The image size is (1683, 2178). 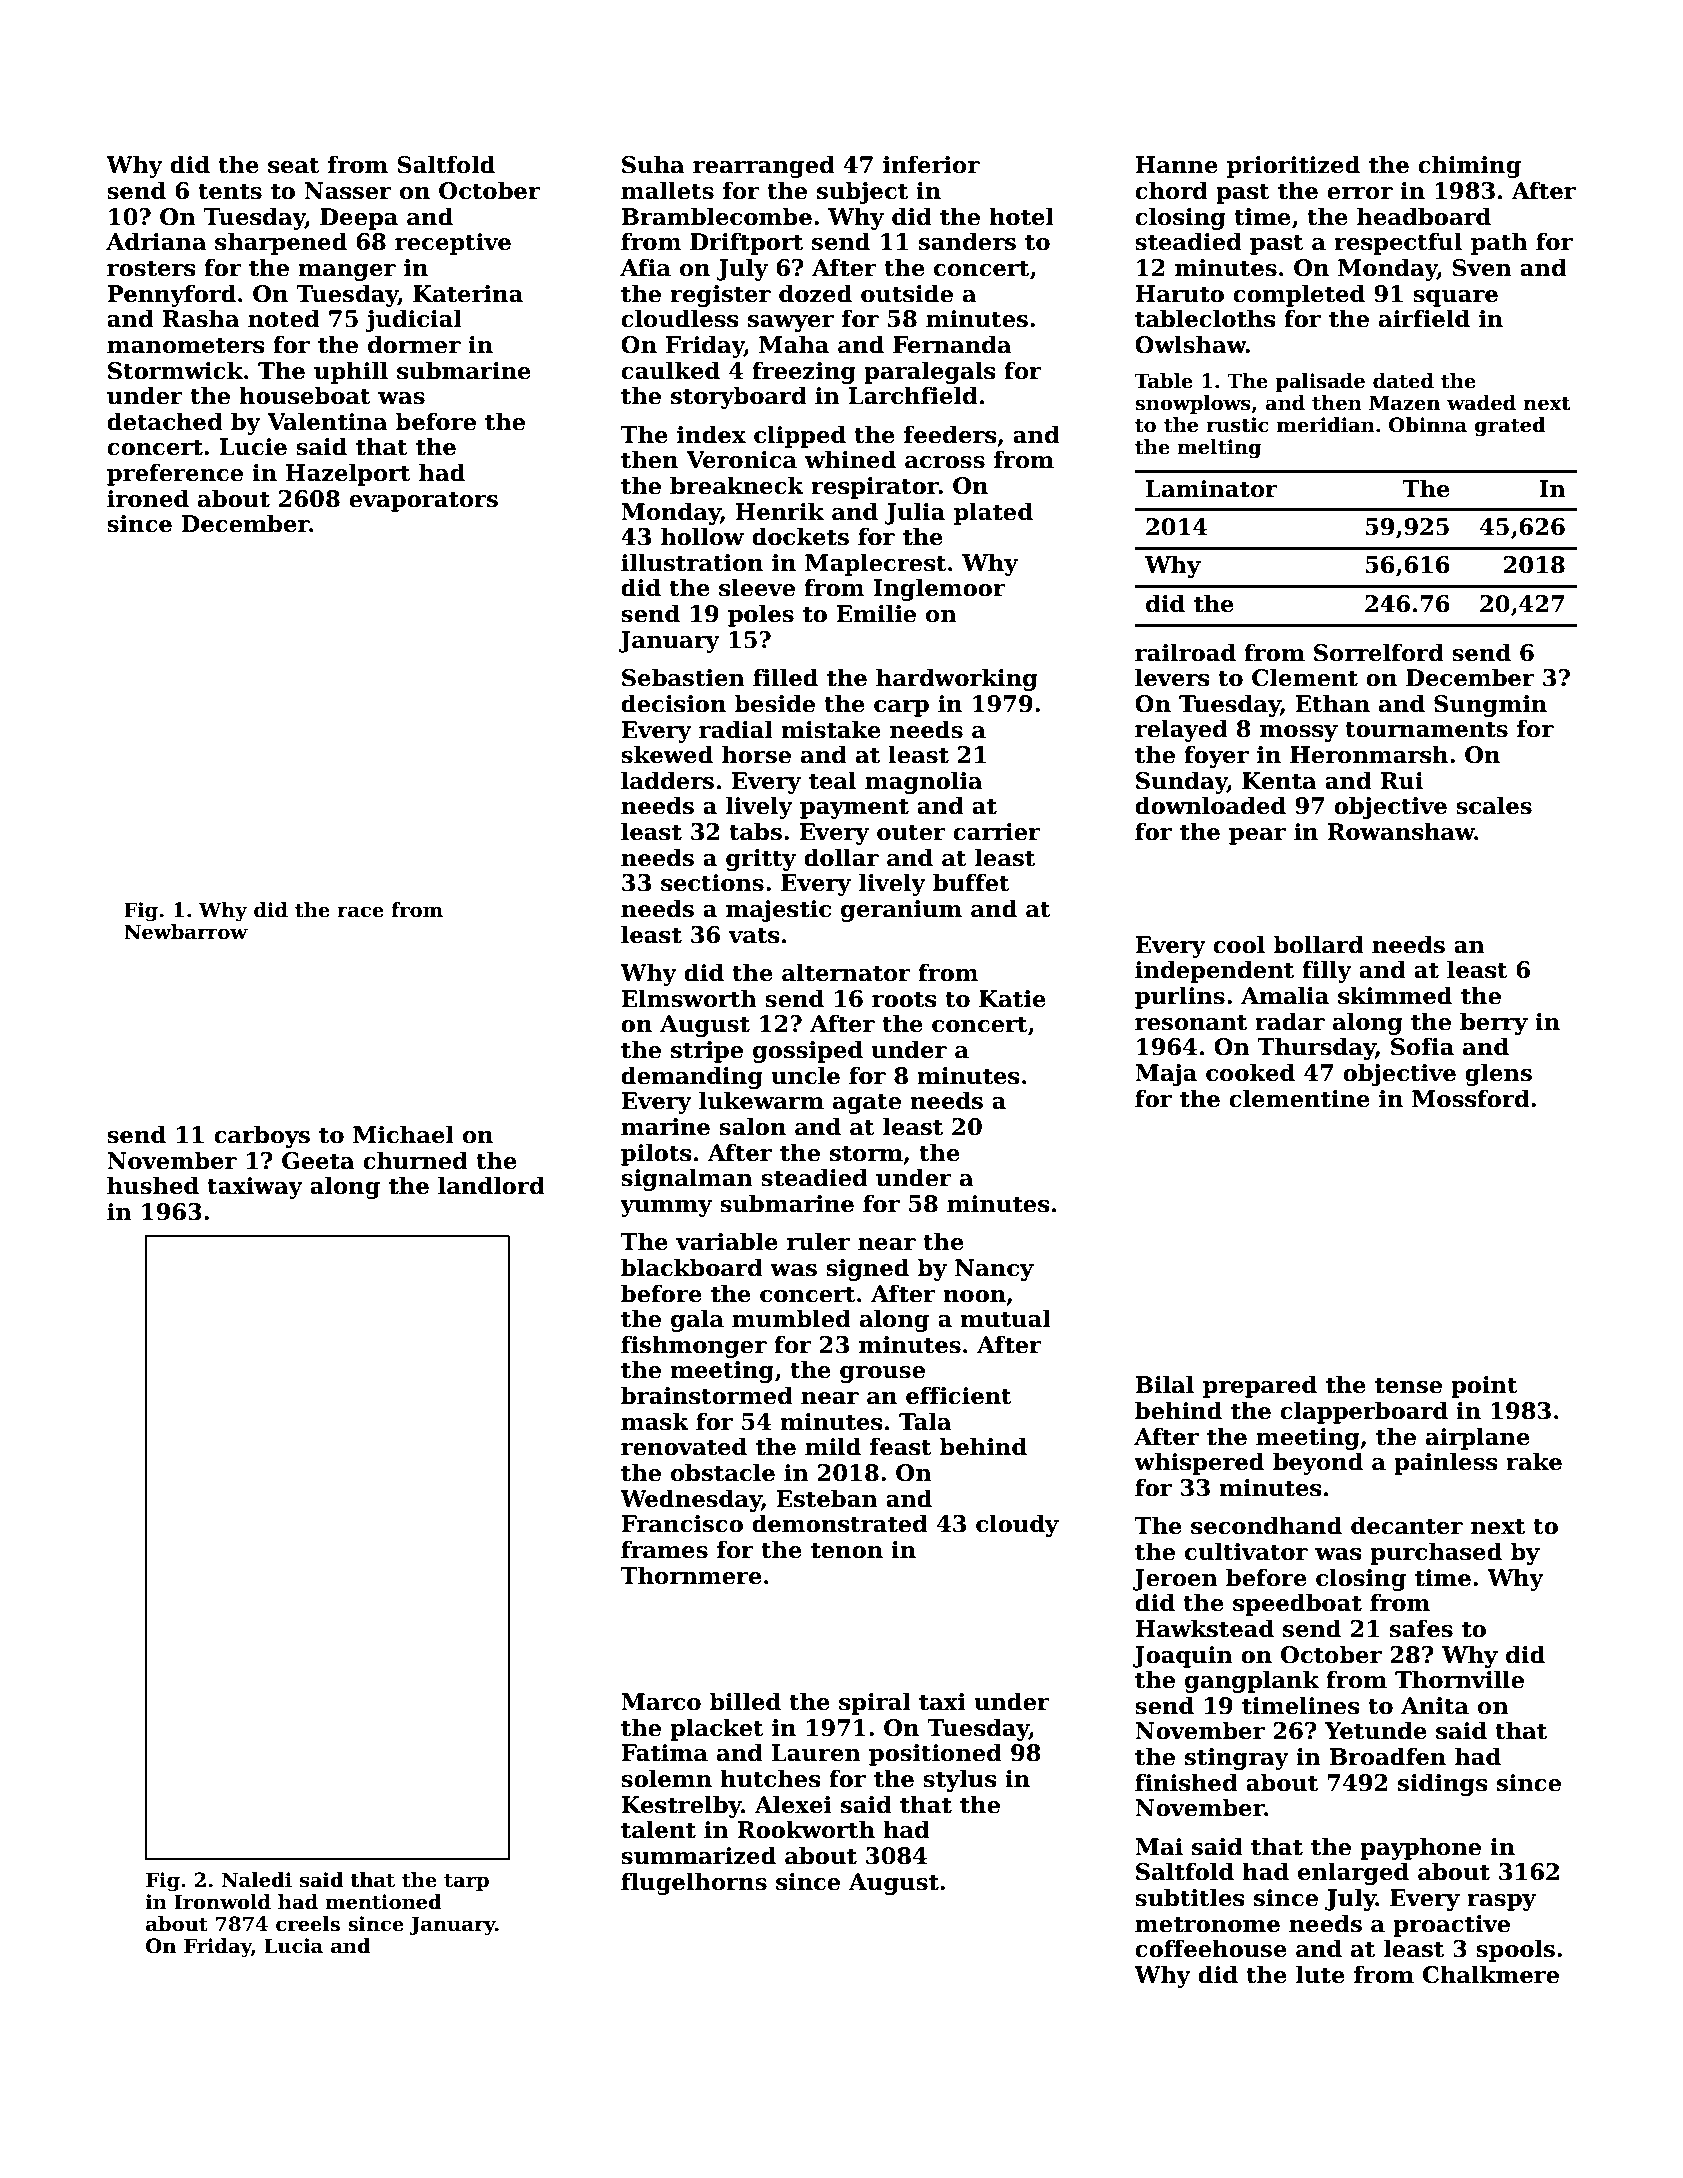 I want to click on summarized, so click(x=698, y=1855).
